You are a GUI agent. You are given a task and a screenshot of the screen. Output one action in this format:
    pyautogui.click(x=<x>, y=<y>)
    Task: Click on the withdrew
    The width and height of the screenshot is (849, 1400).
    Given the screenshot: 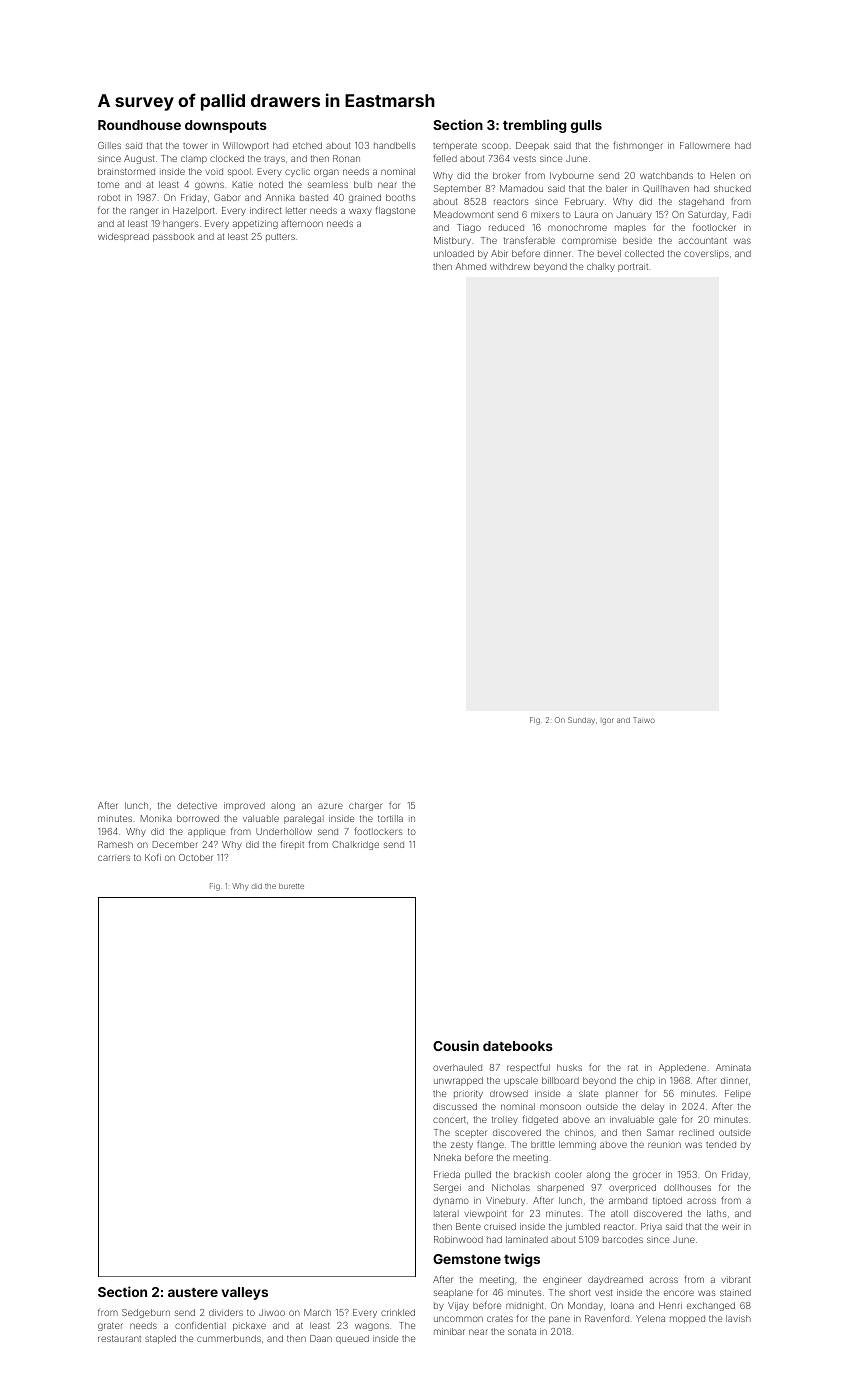 What is the action you would take?
    pyautogui.click(x=510, y=266)
